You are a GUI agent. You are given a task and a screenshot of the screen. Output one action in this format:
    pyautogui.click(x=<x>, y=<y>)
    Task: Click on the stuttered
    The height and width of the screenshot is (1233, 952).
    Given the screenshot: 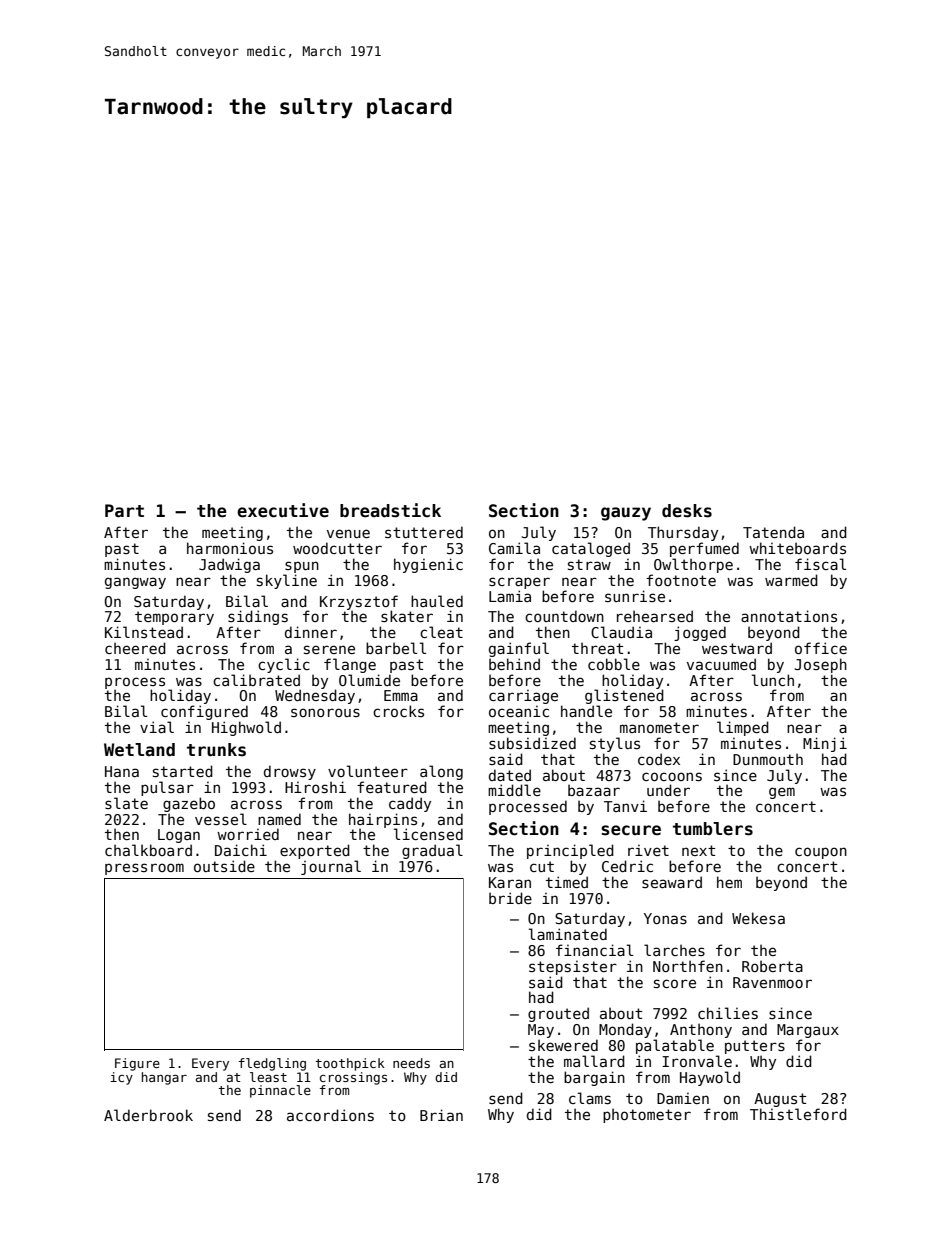 What is the action you would take?
    pyautogui.click(x=424, y=532)
